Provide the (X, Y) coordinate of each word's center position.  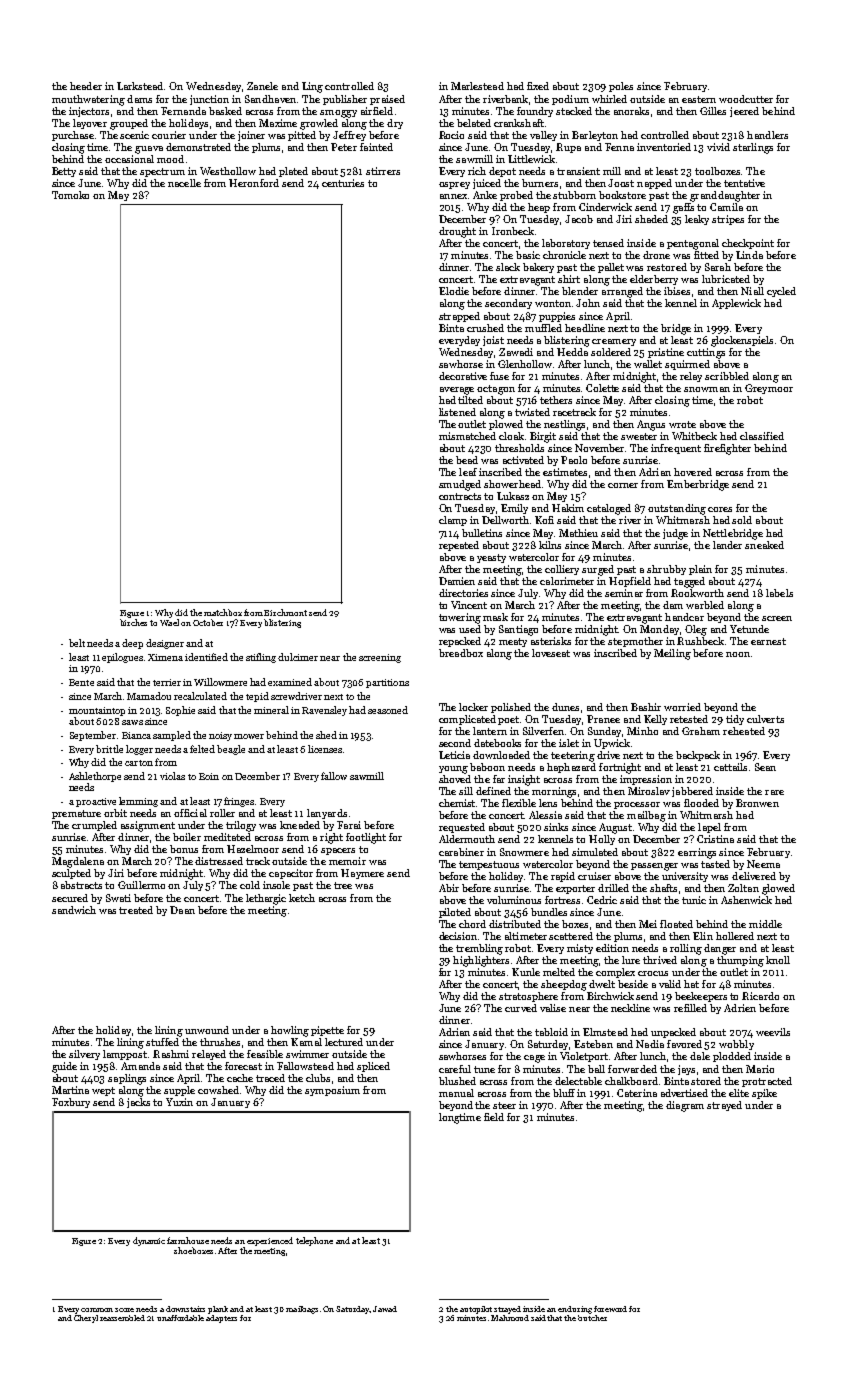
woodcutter (746, 99)
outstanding (677, 509)
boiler (187, 837)
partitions (387, 683)
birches (133, 622)
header (86, 86)
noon (738, 654)
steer (504, 1105)
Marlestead (477, 86)
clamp (453, 521)
